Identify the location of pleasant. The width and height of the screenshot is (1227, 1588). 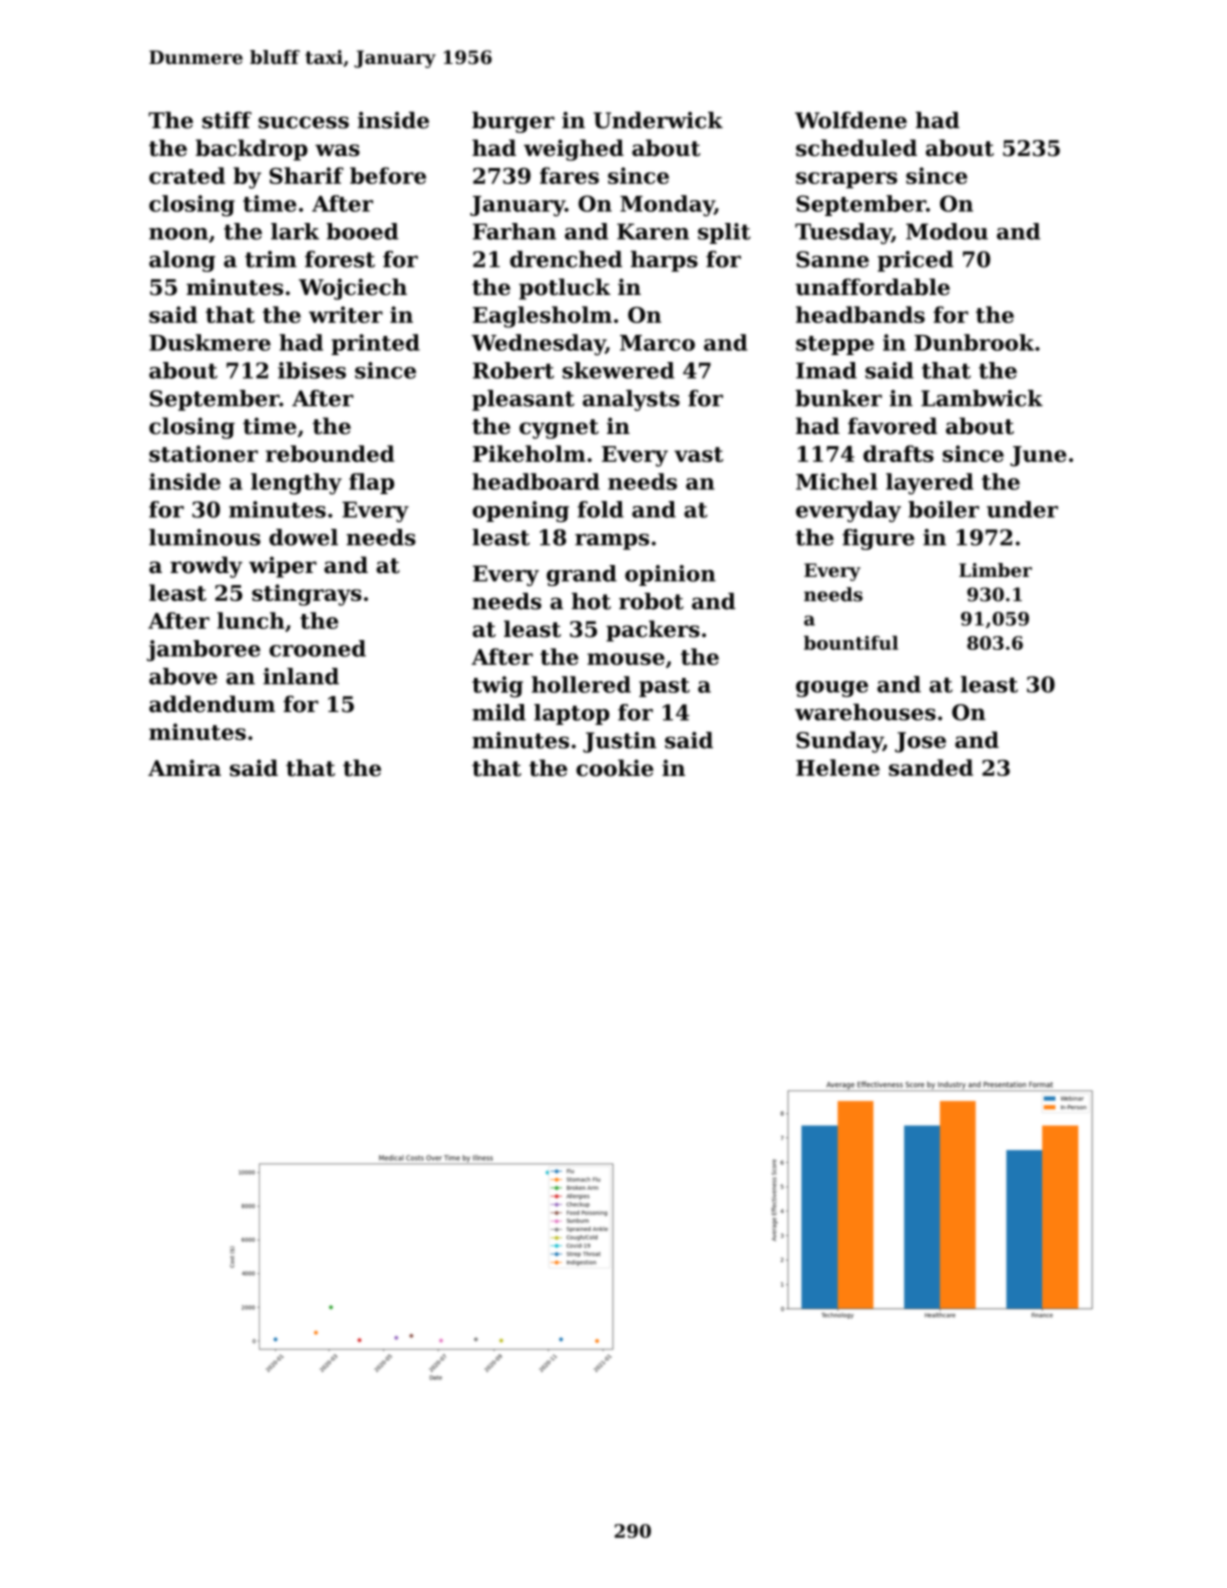
(523, 400).
